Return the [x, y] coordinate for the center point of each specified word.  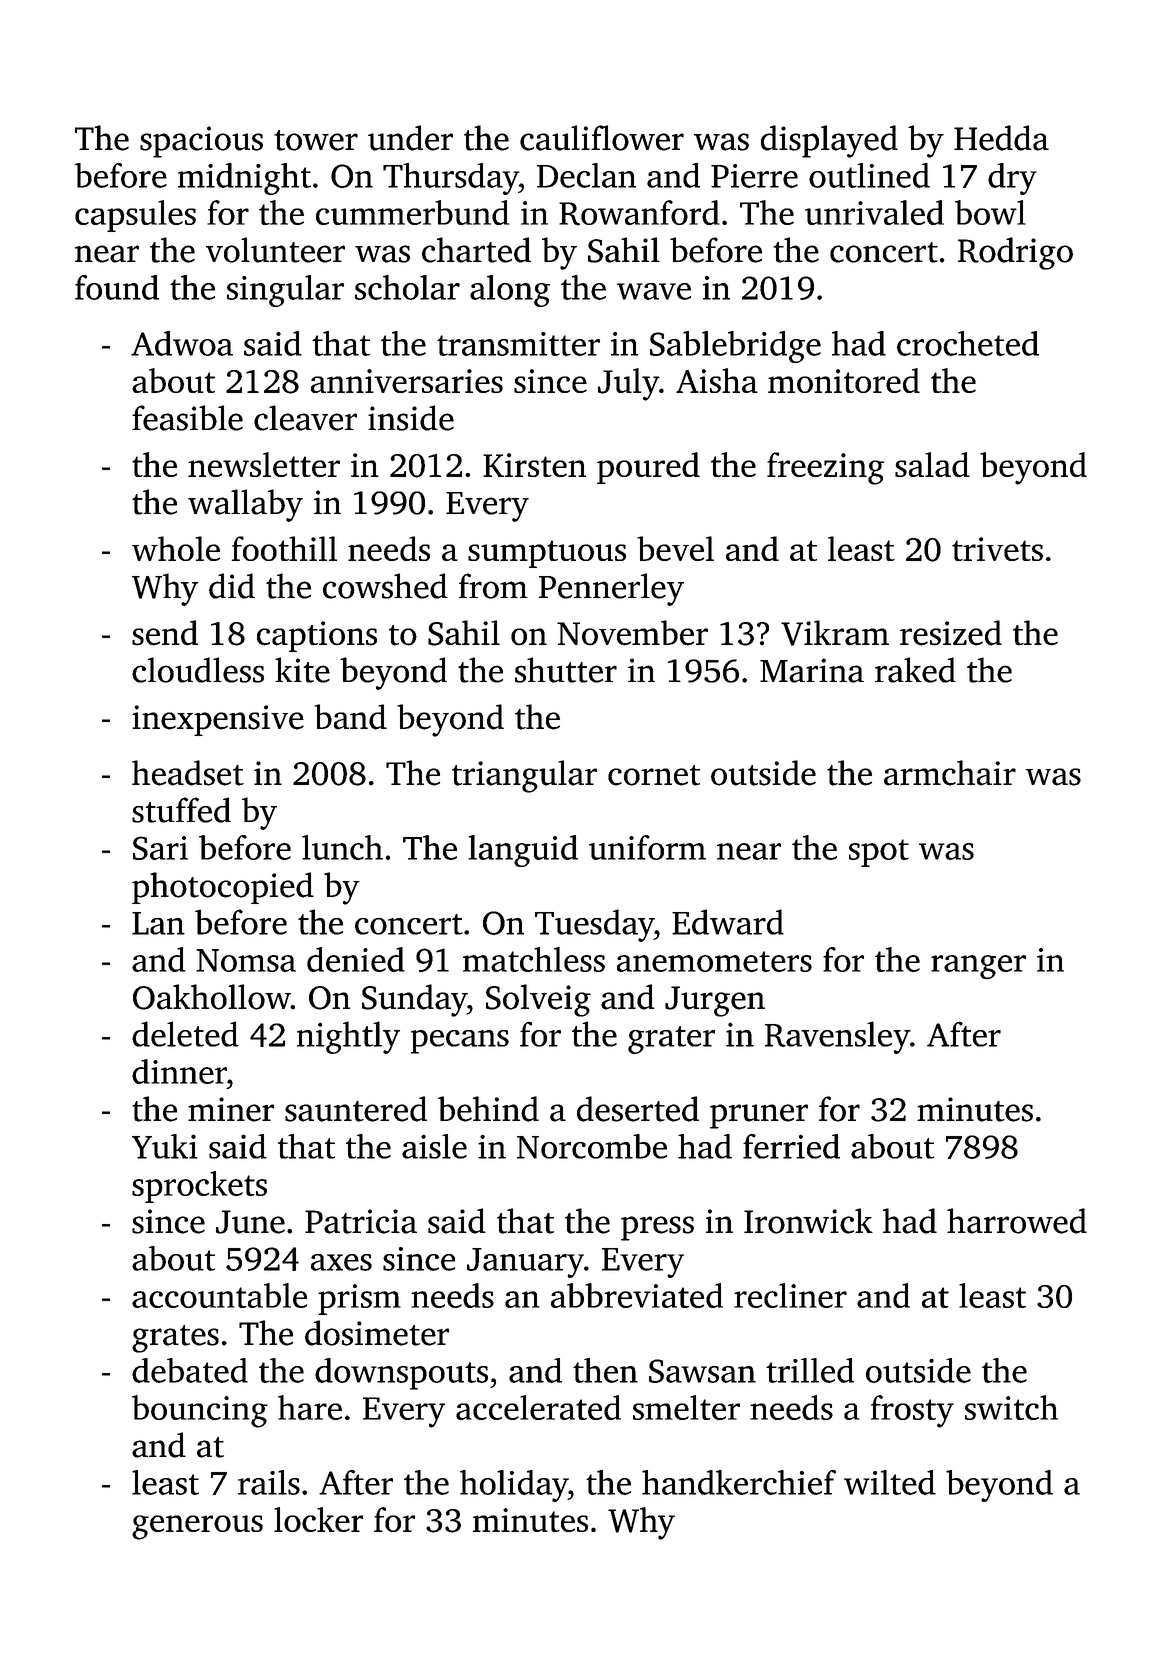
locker [318, 1519]
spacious [201, 142]
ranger [978, 967]
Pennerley [611, 589]
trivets [997, 549]
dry [1012, 179]
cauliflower [602, 138]
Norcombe [592, 1146]
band [350, 717]
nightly [348, 1037]
